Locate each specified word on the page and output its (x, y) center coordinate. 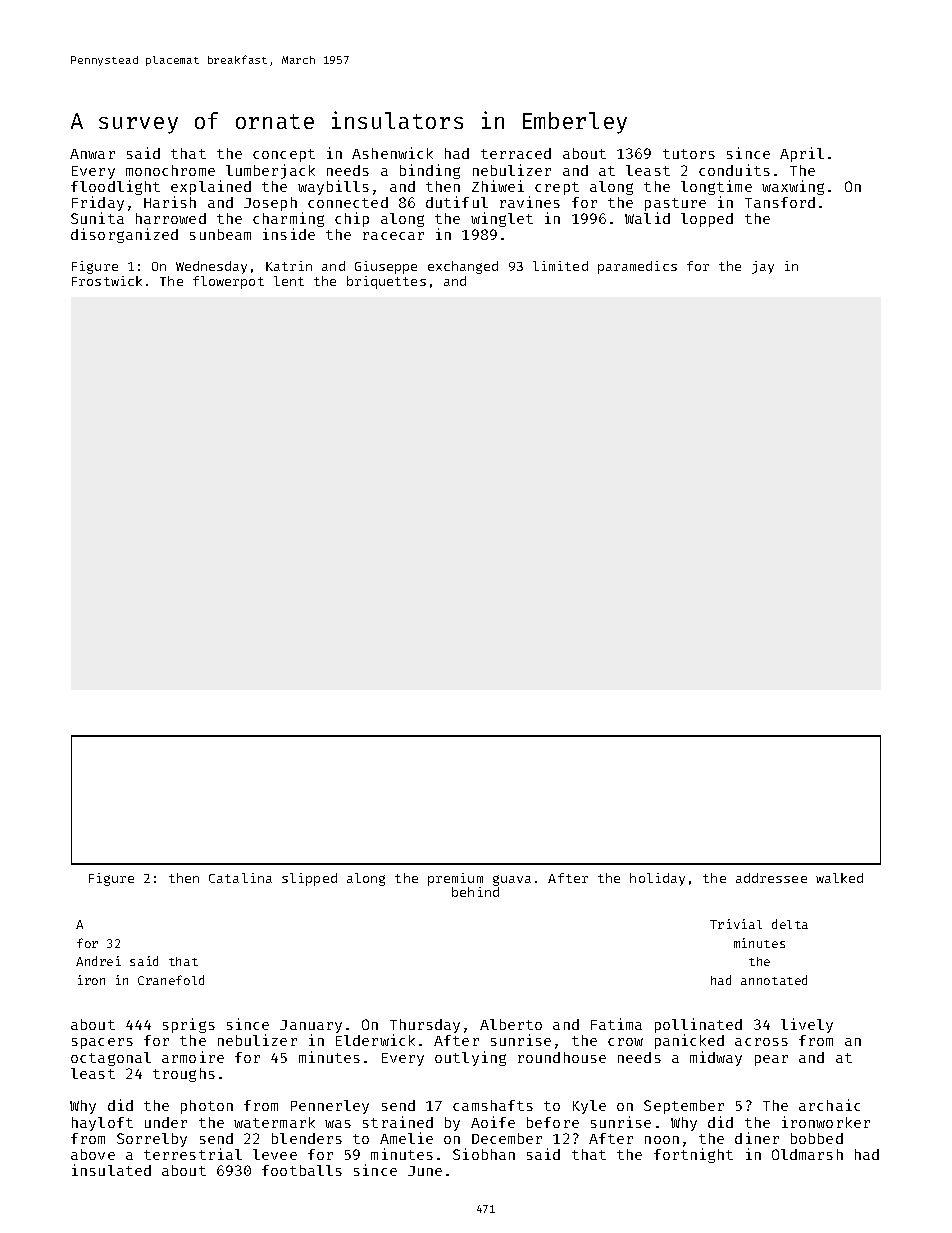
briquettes (386, 282)
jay (763, 267)
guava (512, 880)
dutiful (457, 202)
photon (207, 1107)
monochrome (170, 170)
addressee (771, 878)
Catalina (240, 878)
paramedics (637, 267)
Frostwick (107, 281)
